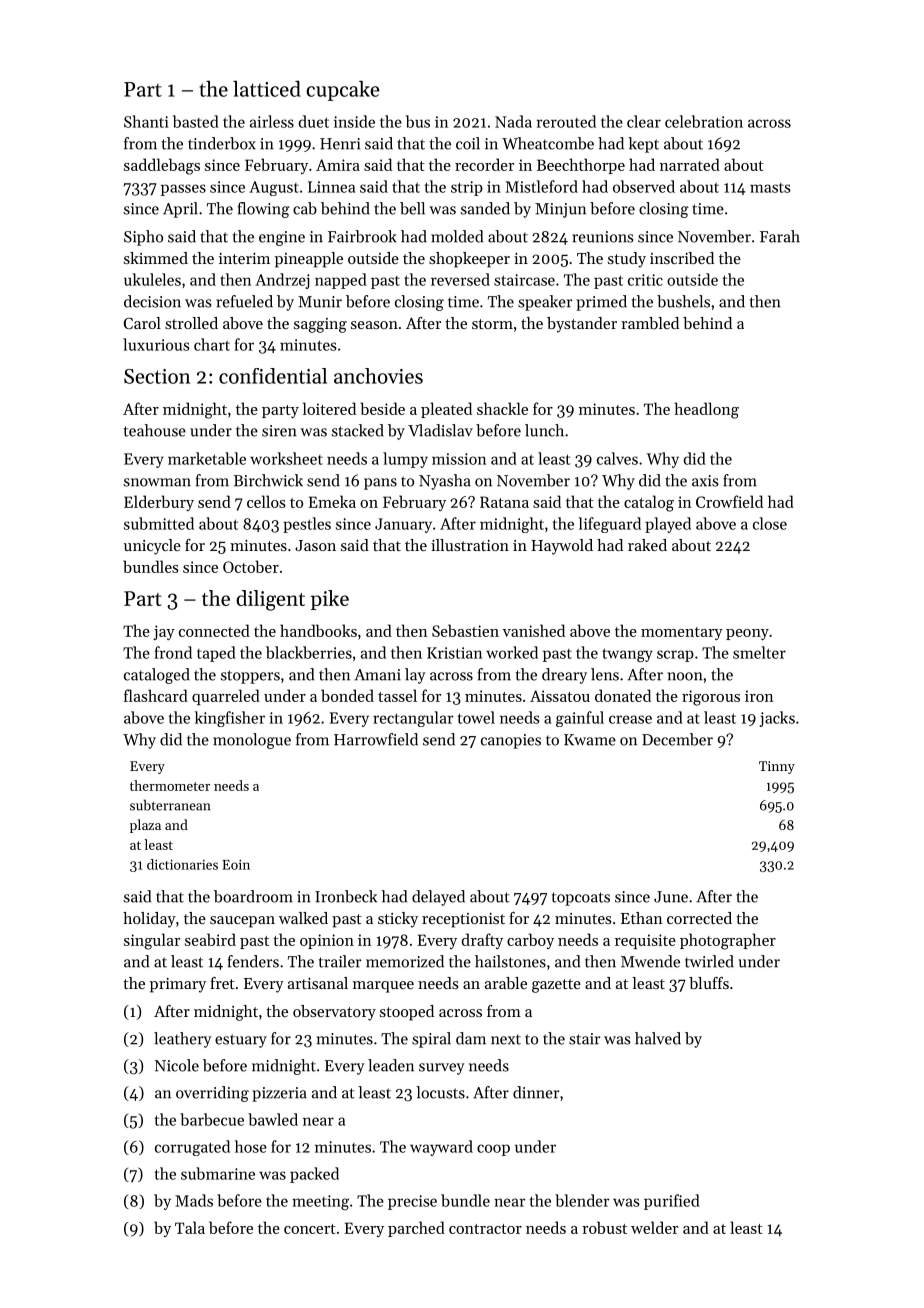 The width and height of the screenshot is (924, 1308). What do you see at coordinates (644, 121) in the screenshot?
I see `clear` at bounding box center [644, 121].
